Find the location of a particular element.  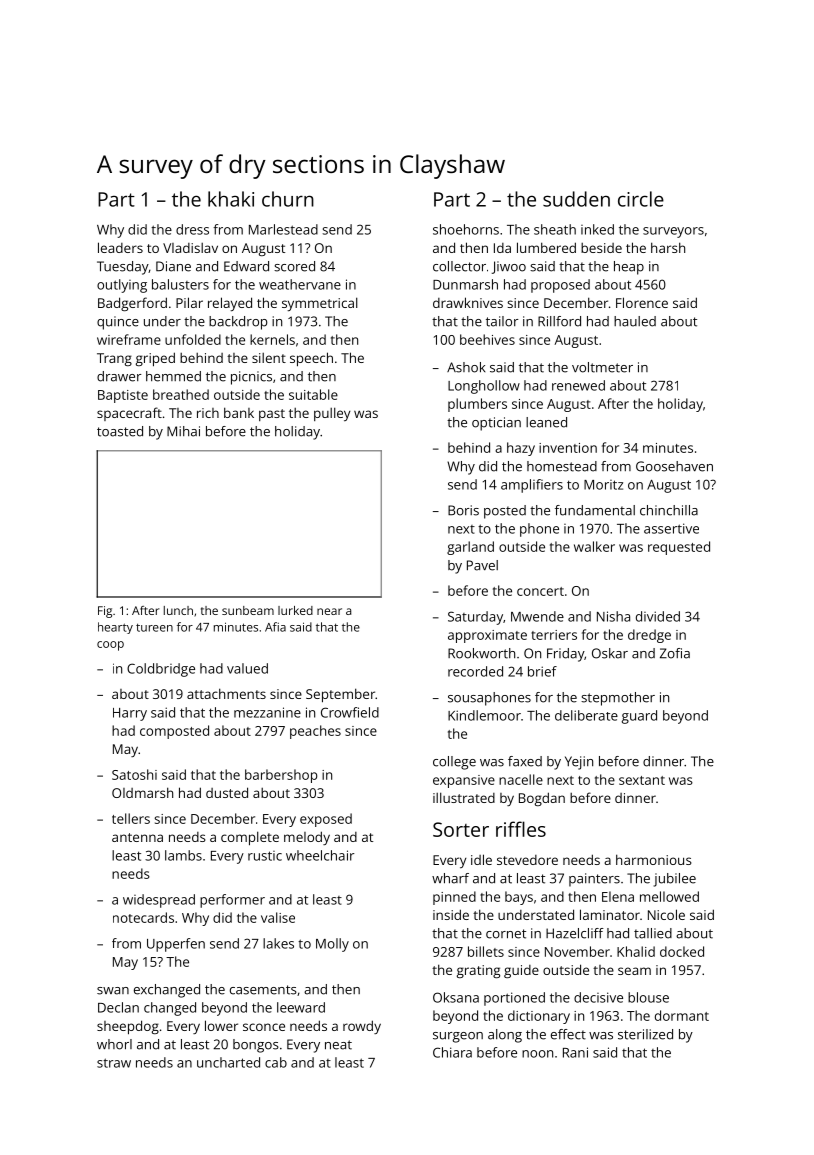

sudden is located at coordinates (576, 199).
